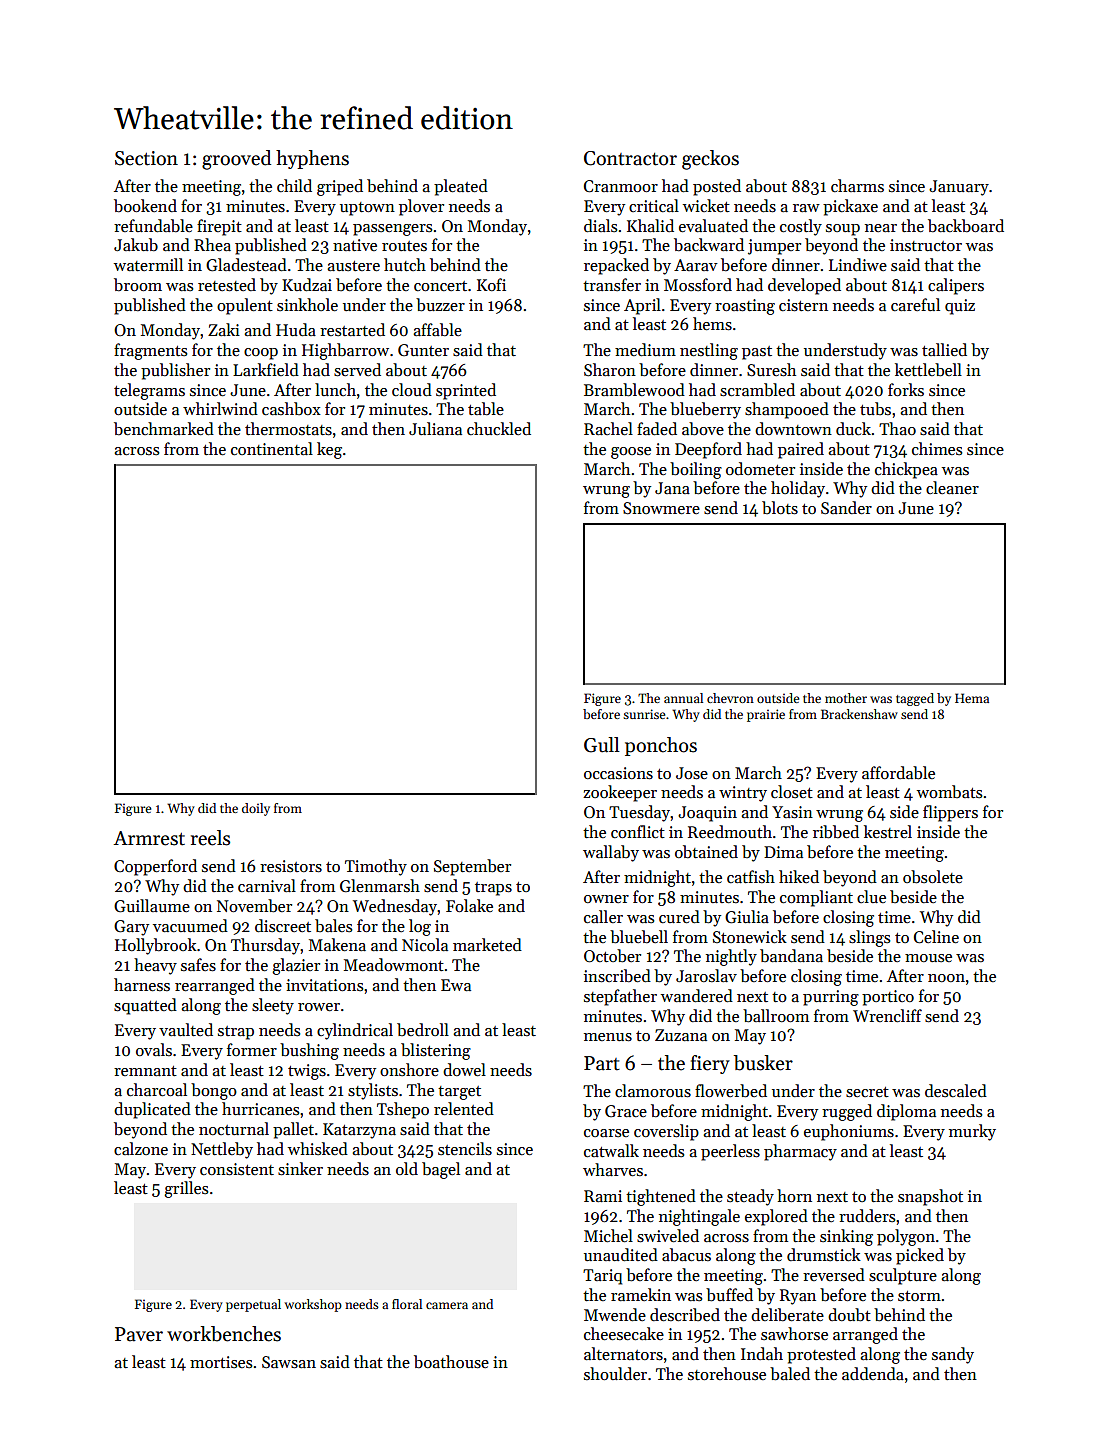 The width and height of the screenshot is (1120, 1449). I want to click on charms, so click(857, 185).
